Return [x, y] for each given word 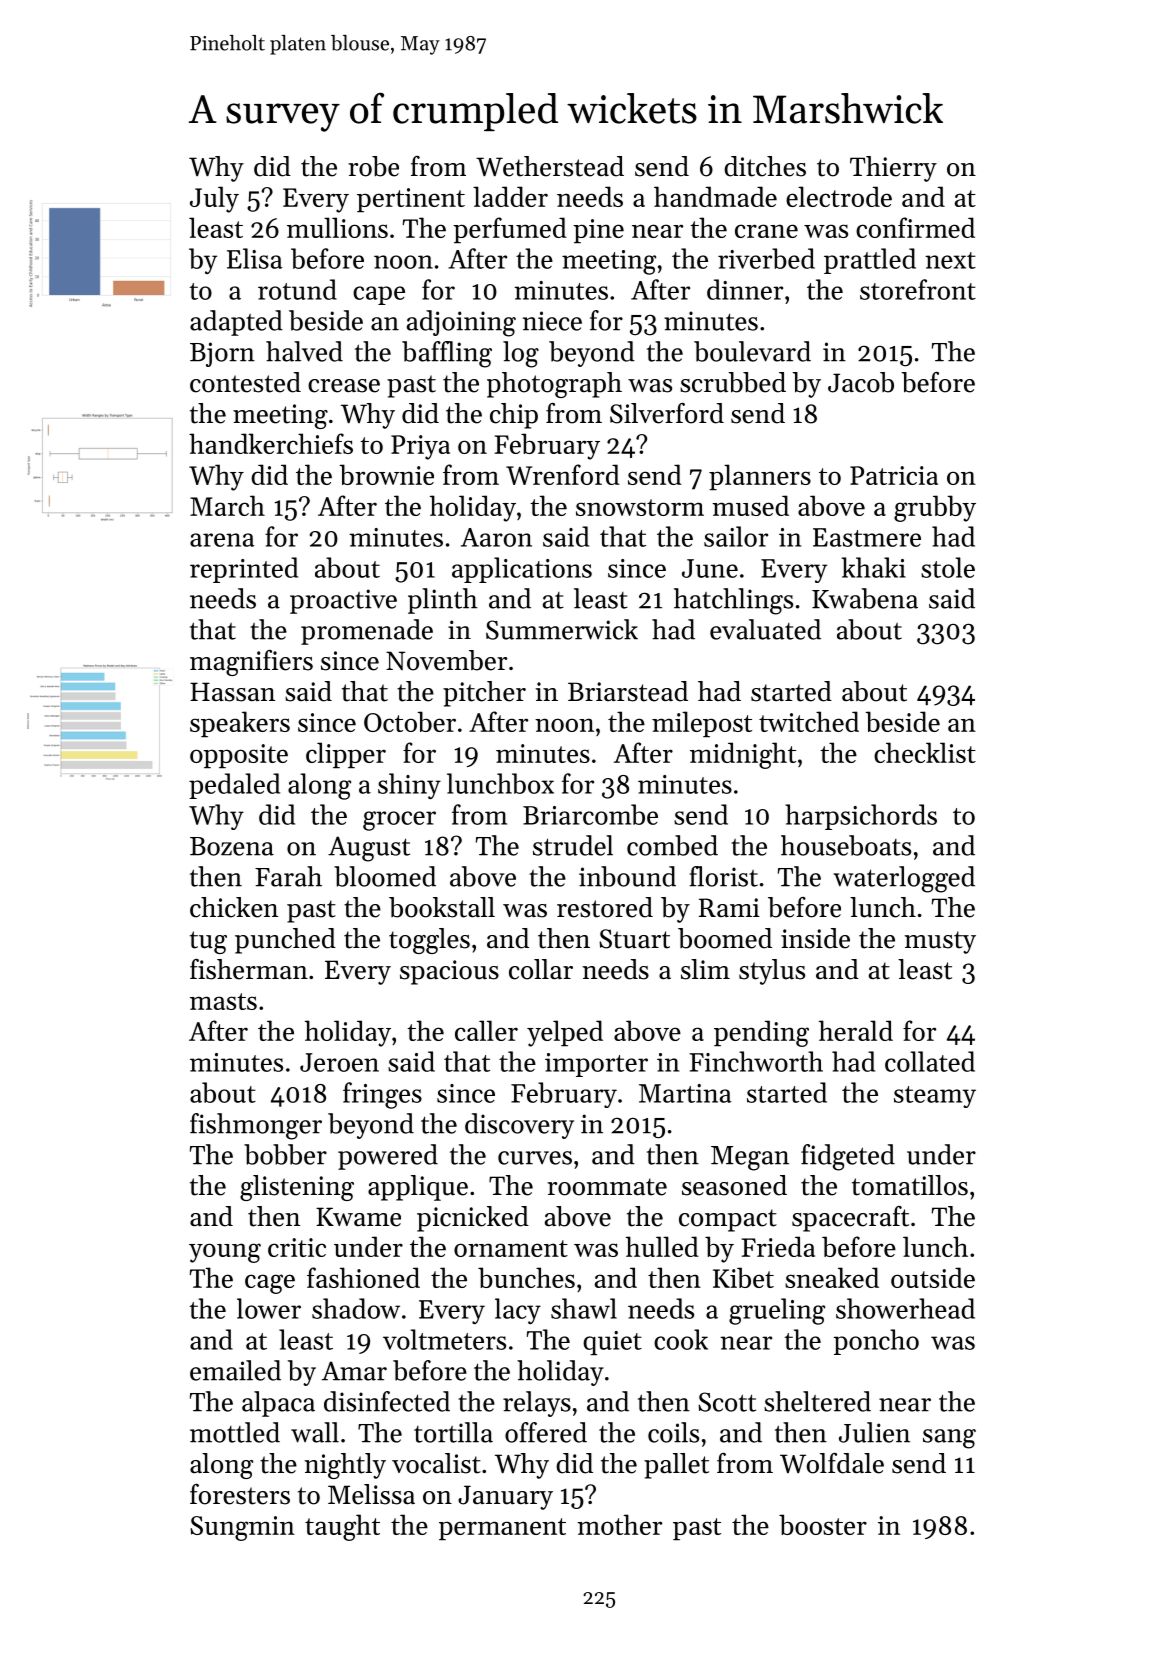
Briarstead [628, 691]
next [950, 260]
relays [537, 1404]
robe [373, 166]
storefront [918, 289]
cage [270, 1284]
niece [552, 321]
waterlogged [904, 879]
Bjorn [222, 354]
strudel [573, 845]
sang [949, 1439]
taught [342, 1527]
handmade [715, 196]
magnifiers [251, 663]
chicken [234, 907]
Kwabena [865, 598]
